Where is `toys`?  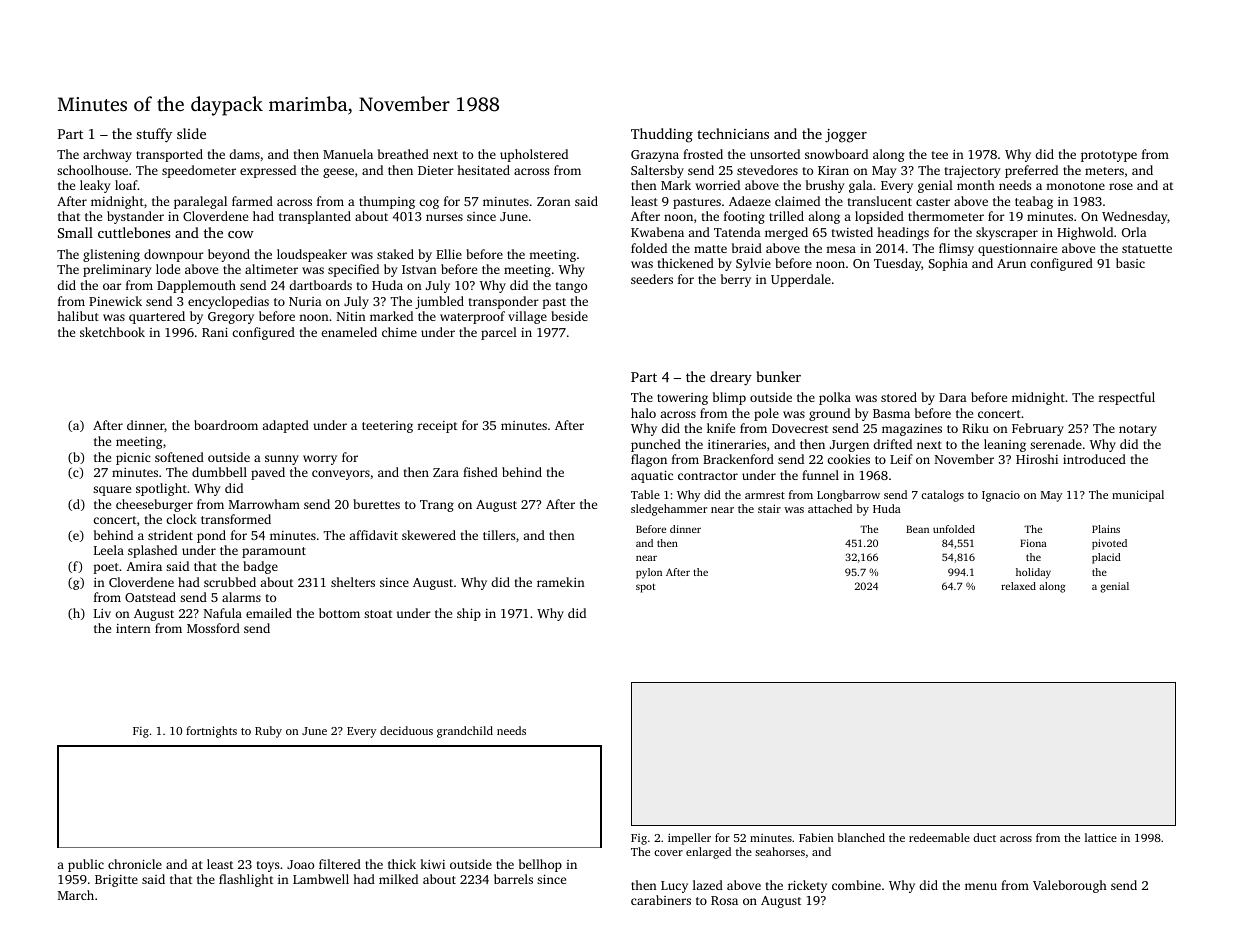
toys is located at coordinates (268, 866).
